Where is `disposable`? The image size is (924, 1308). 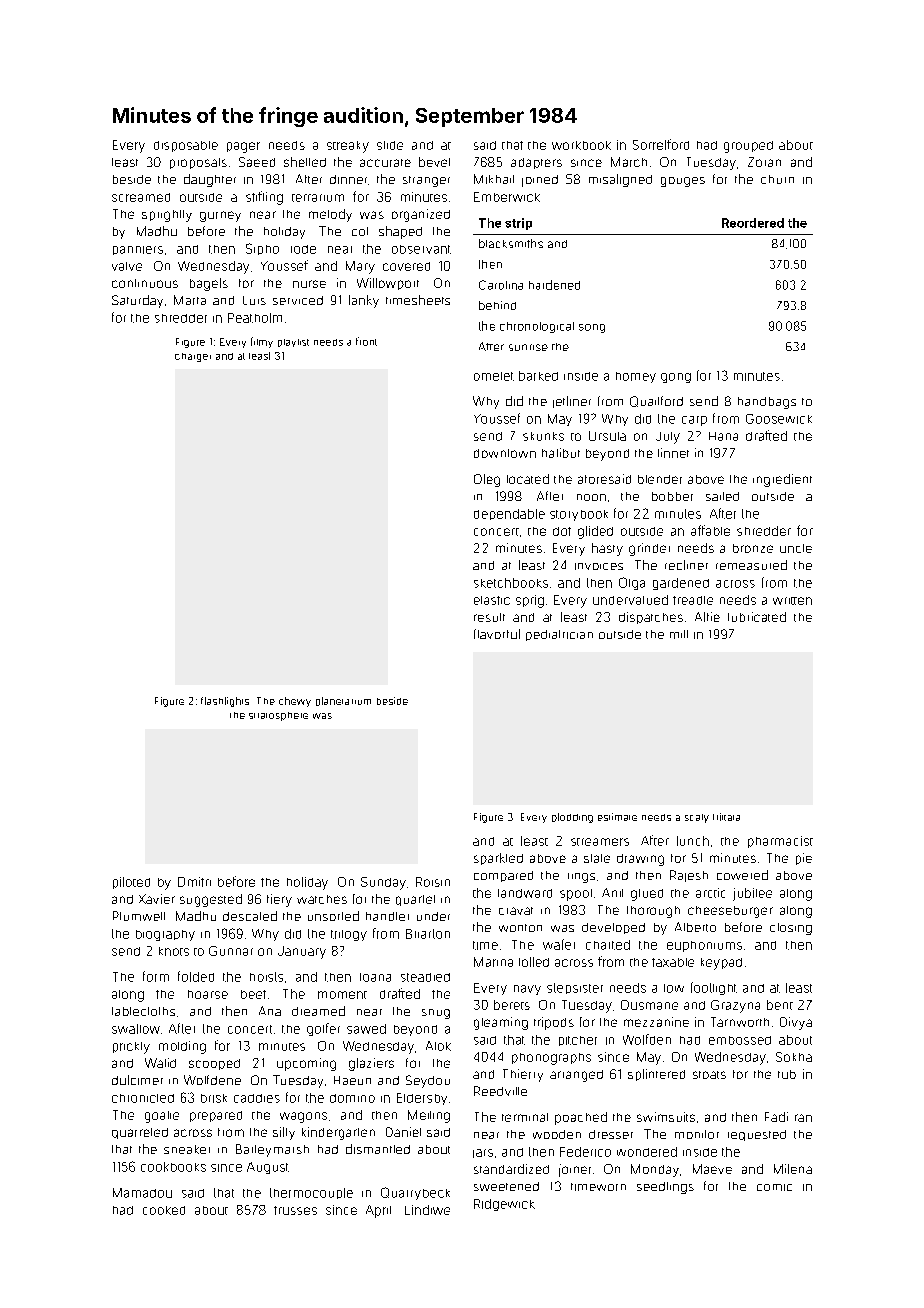
disposable is located at coordinates (186, 146).
